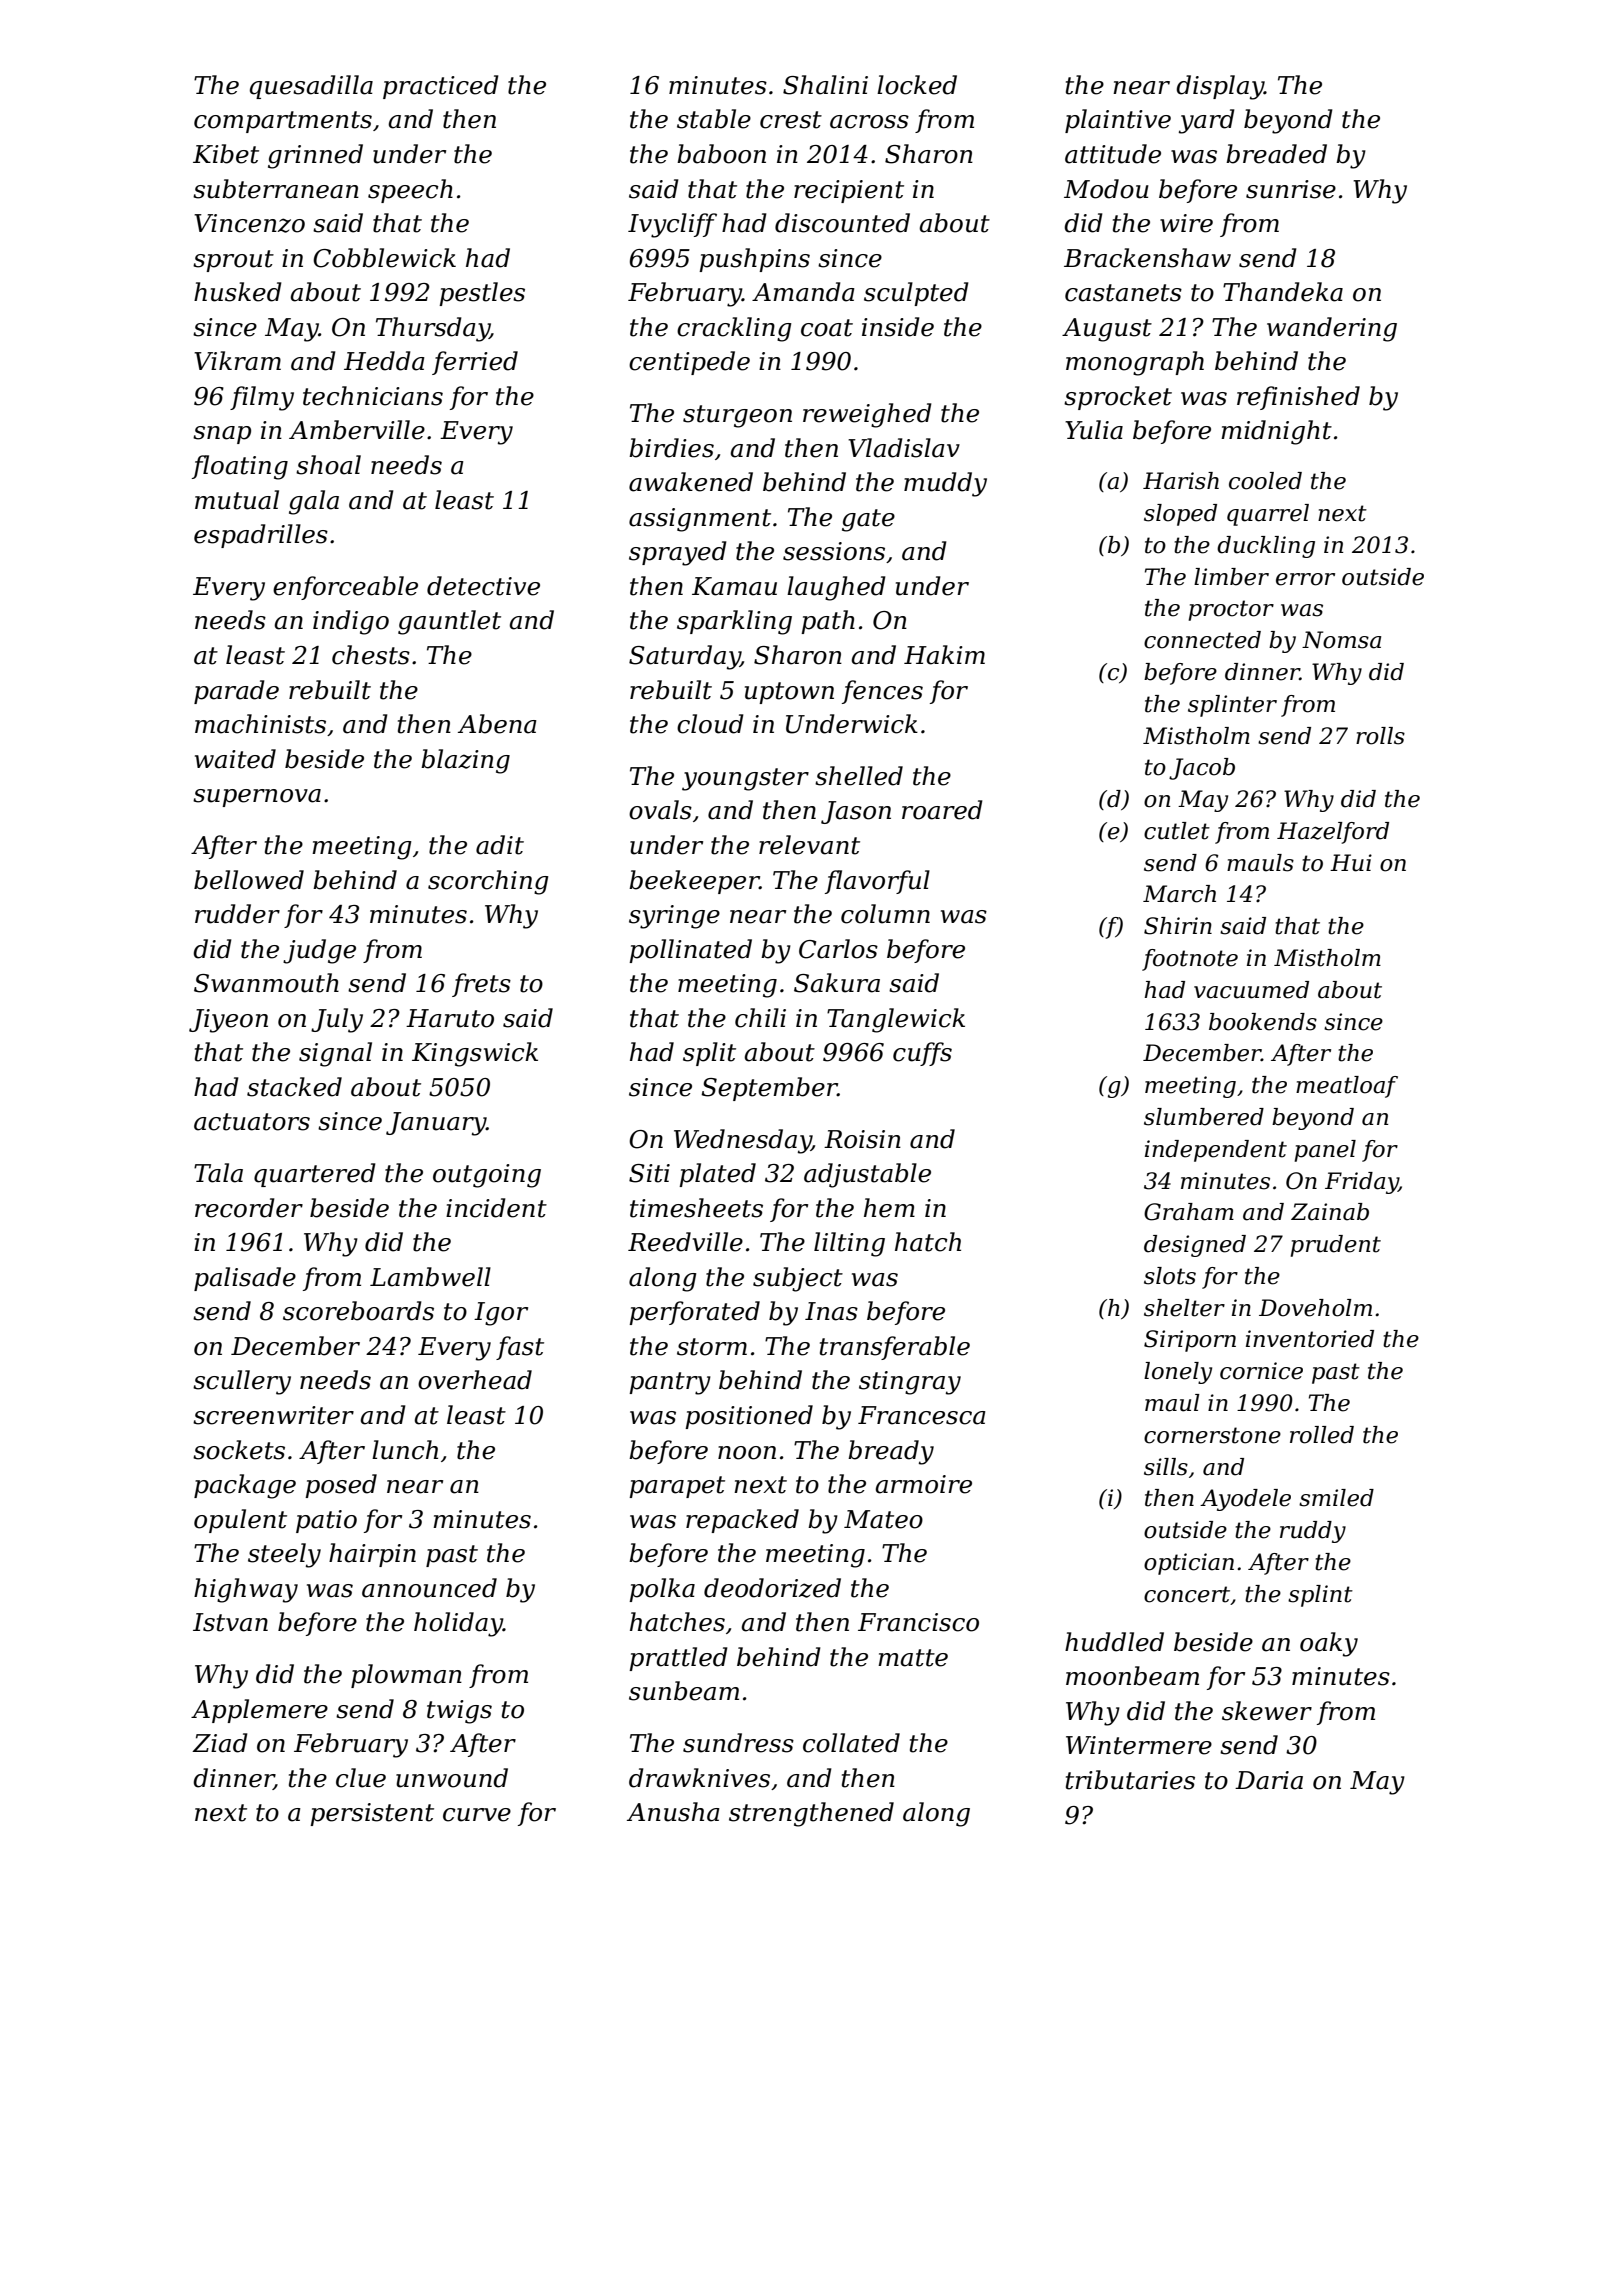  Describe the element at coordinates (481, 985) in the screenshot. I see `frets` at that location.
